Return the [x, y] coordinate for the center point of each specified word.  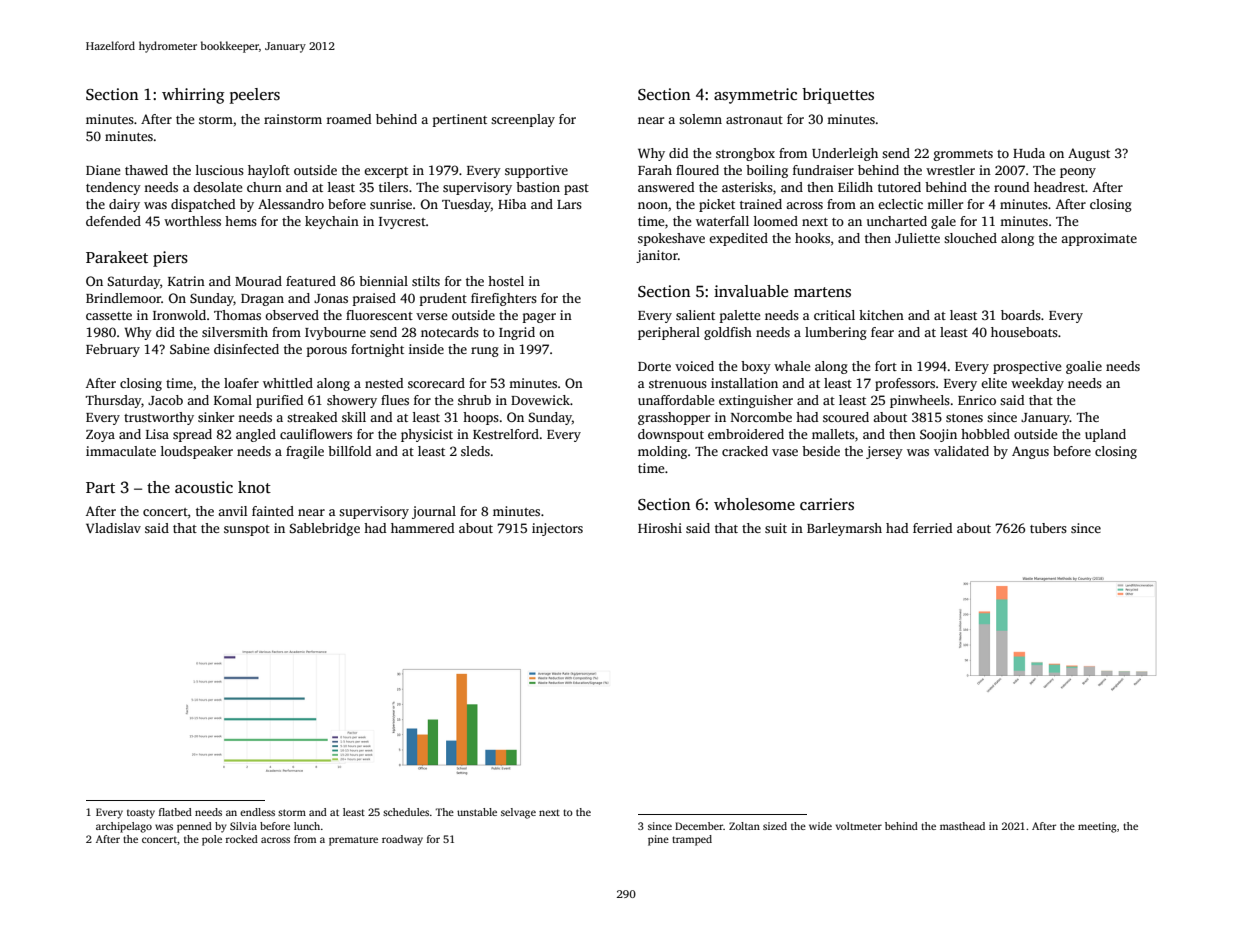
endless [257, 812]
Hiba [512, 204]
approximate [1099, 239]
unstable [477, 812]
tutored [899, 187]
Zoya [100, 436]
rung [485, 352]
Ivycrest [402, 223]
